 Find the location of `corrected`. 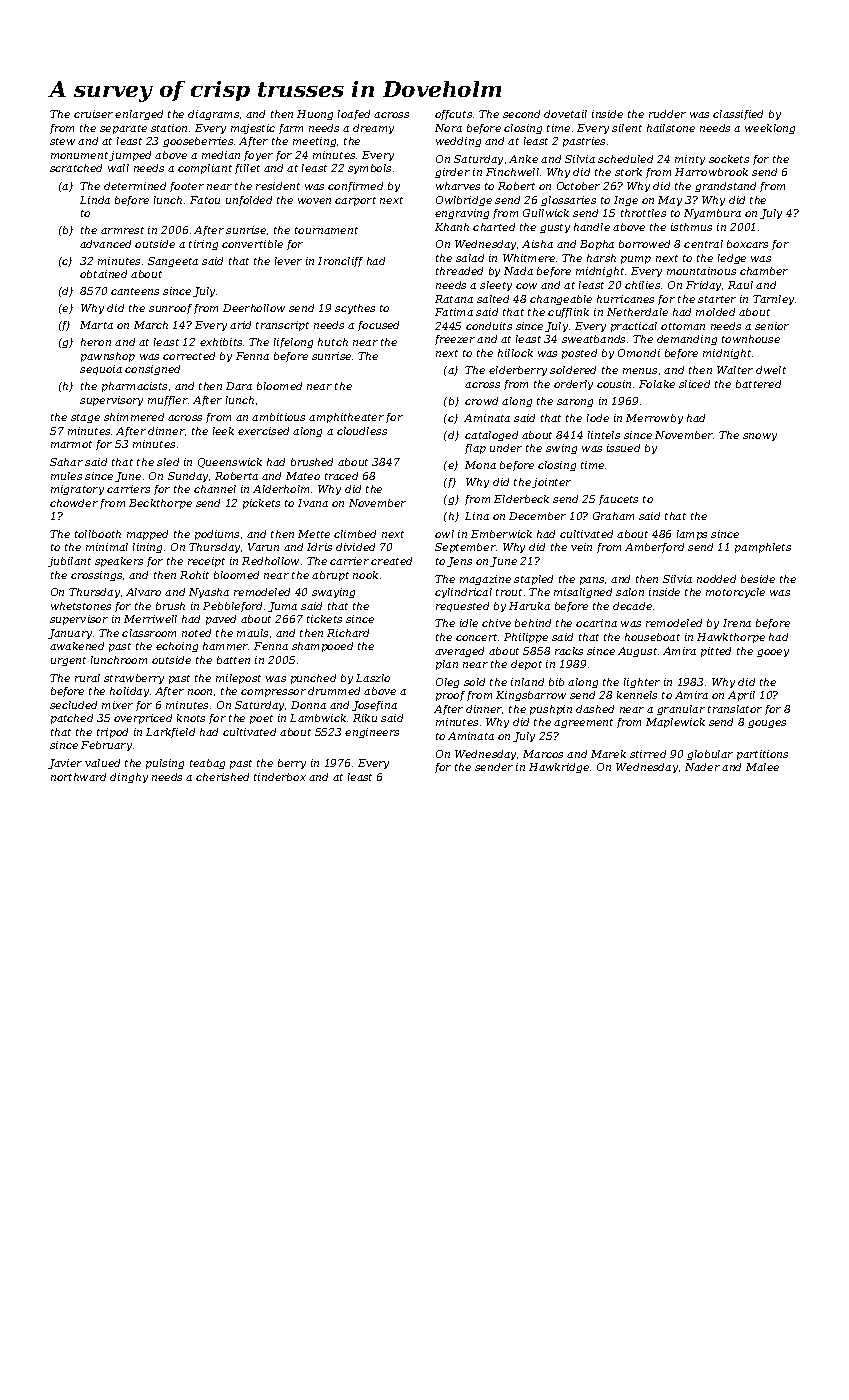

corrected is located at coordinates (189, 356).
